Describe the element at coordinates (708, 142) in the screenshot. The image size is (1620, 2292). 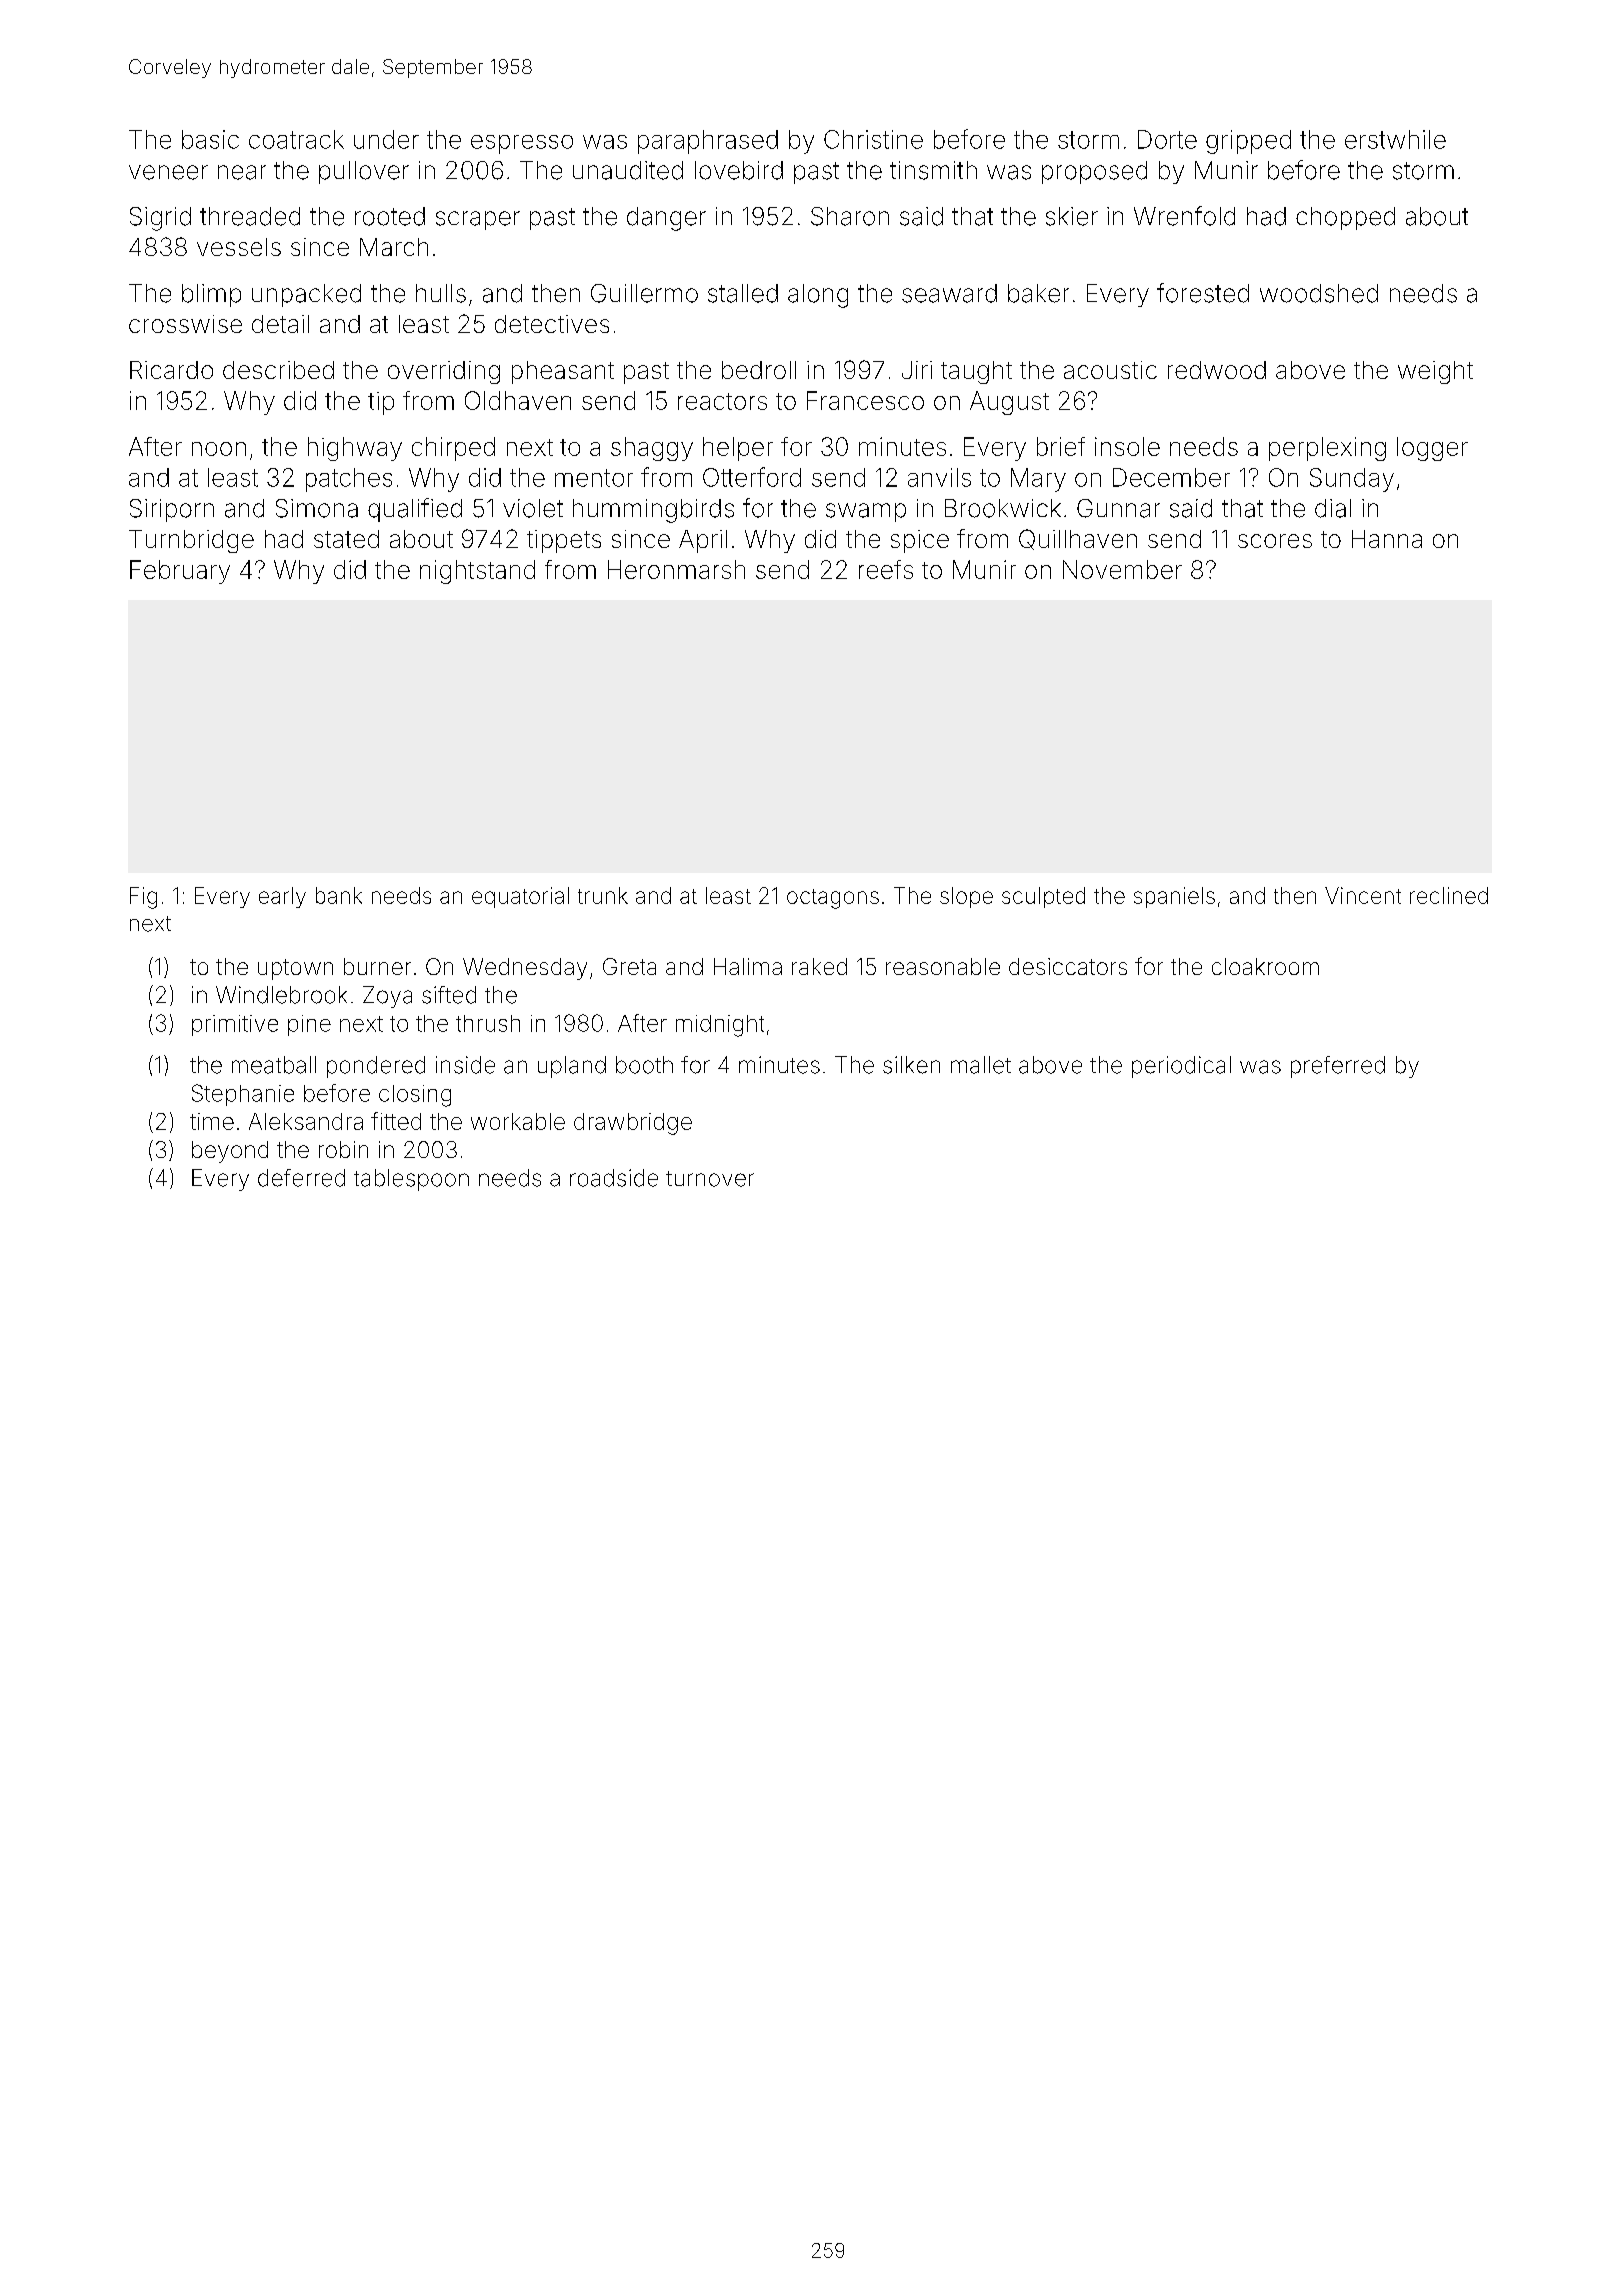
I see `paraphrased` at that location.
